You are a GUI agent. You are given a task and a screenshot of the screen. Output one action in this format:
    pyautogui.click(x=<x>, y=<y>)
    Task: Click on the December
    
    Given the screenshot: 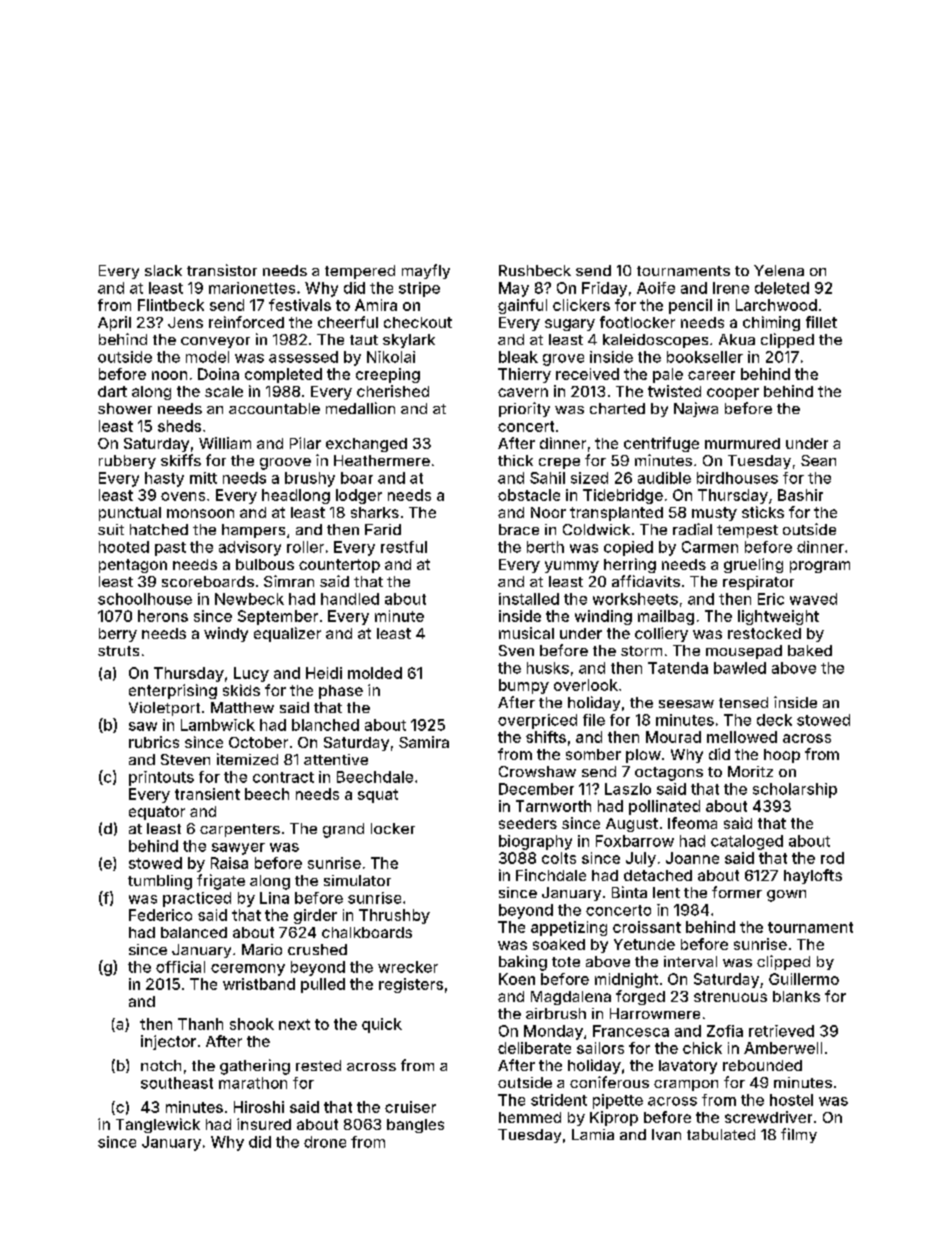 What is the action you would take?
    pyautogui.click(x=536, y=789)
